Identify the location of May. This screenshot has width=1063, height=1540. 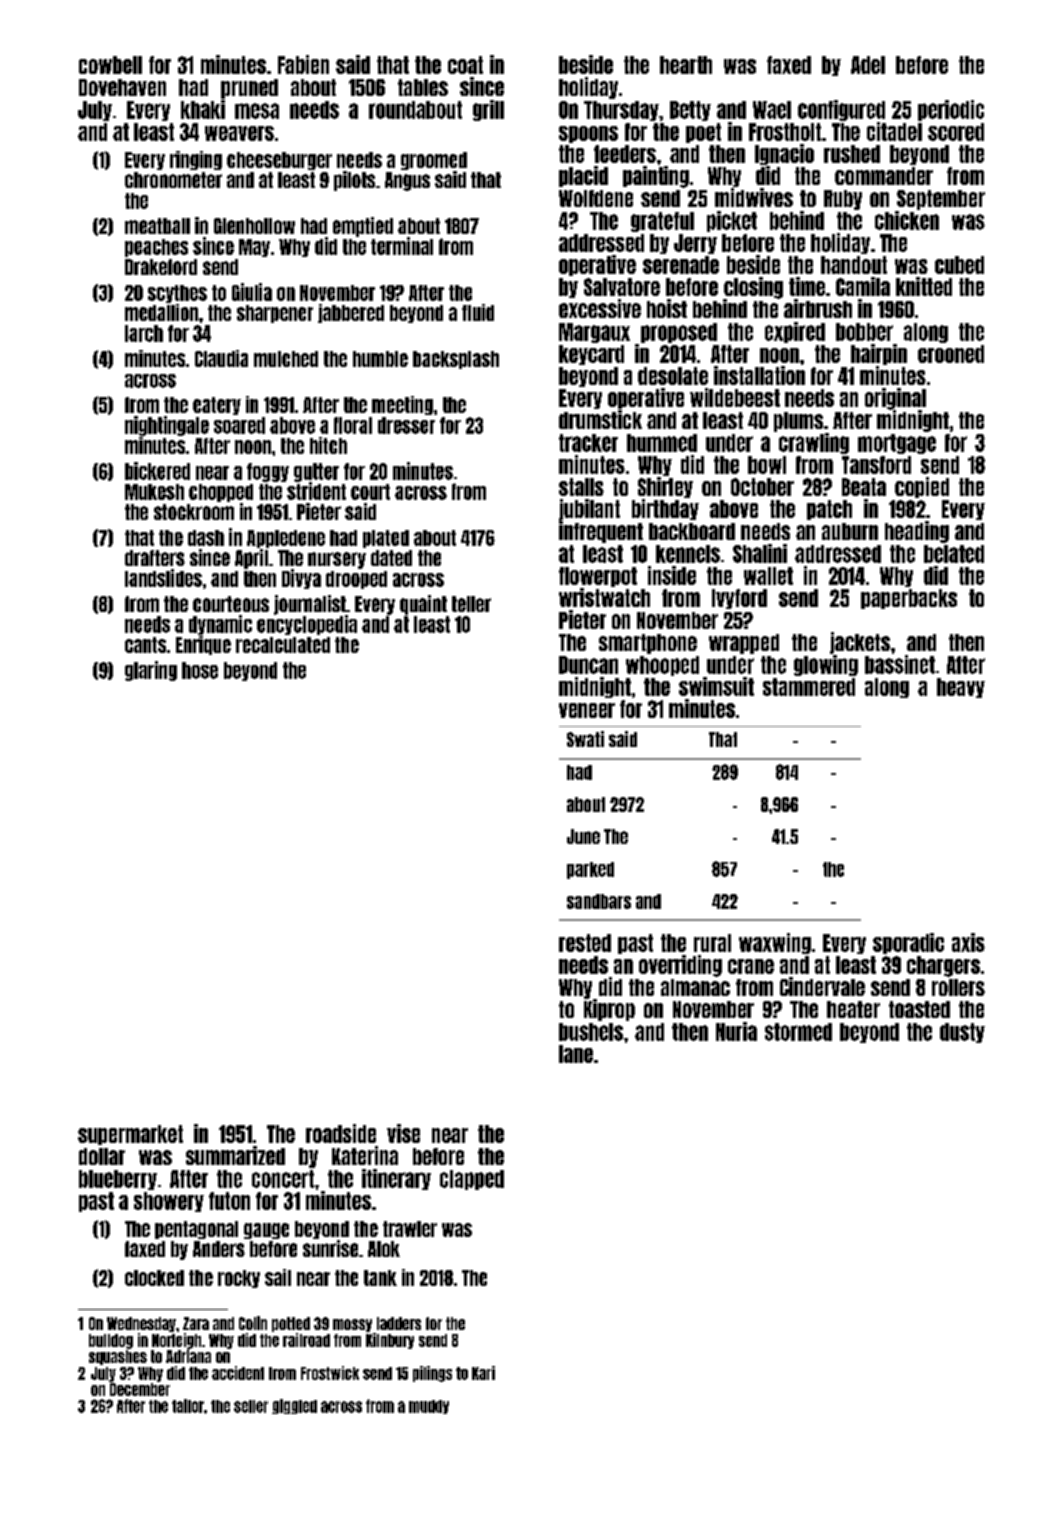
(254, 248).
